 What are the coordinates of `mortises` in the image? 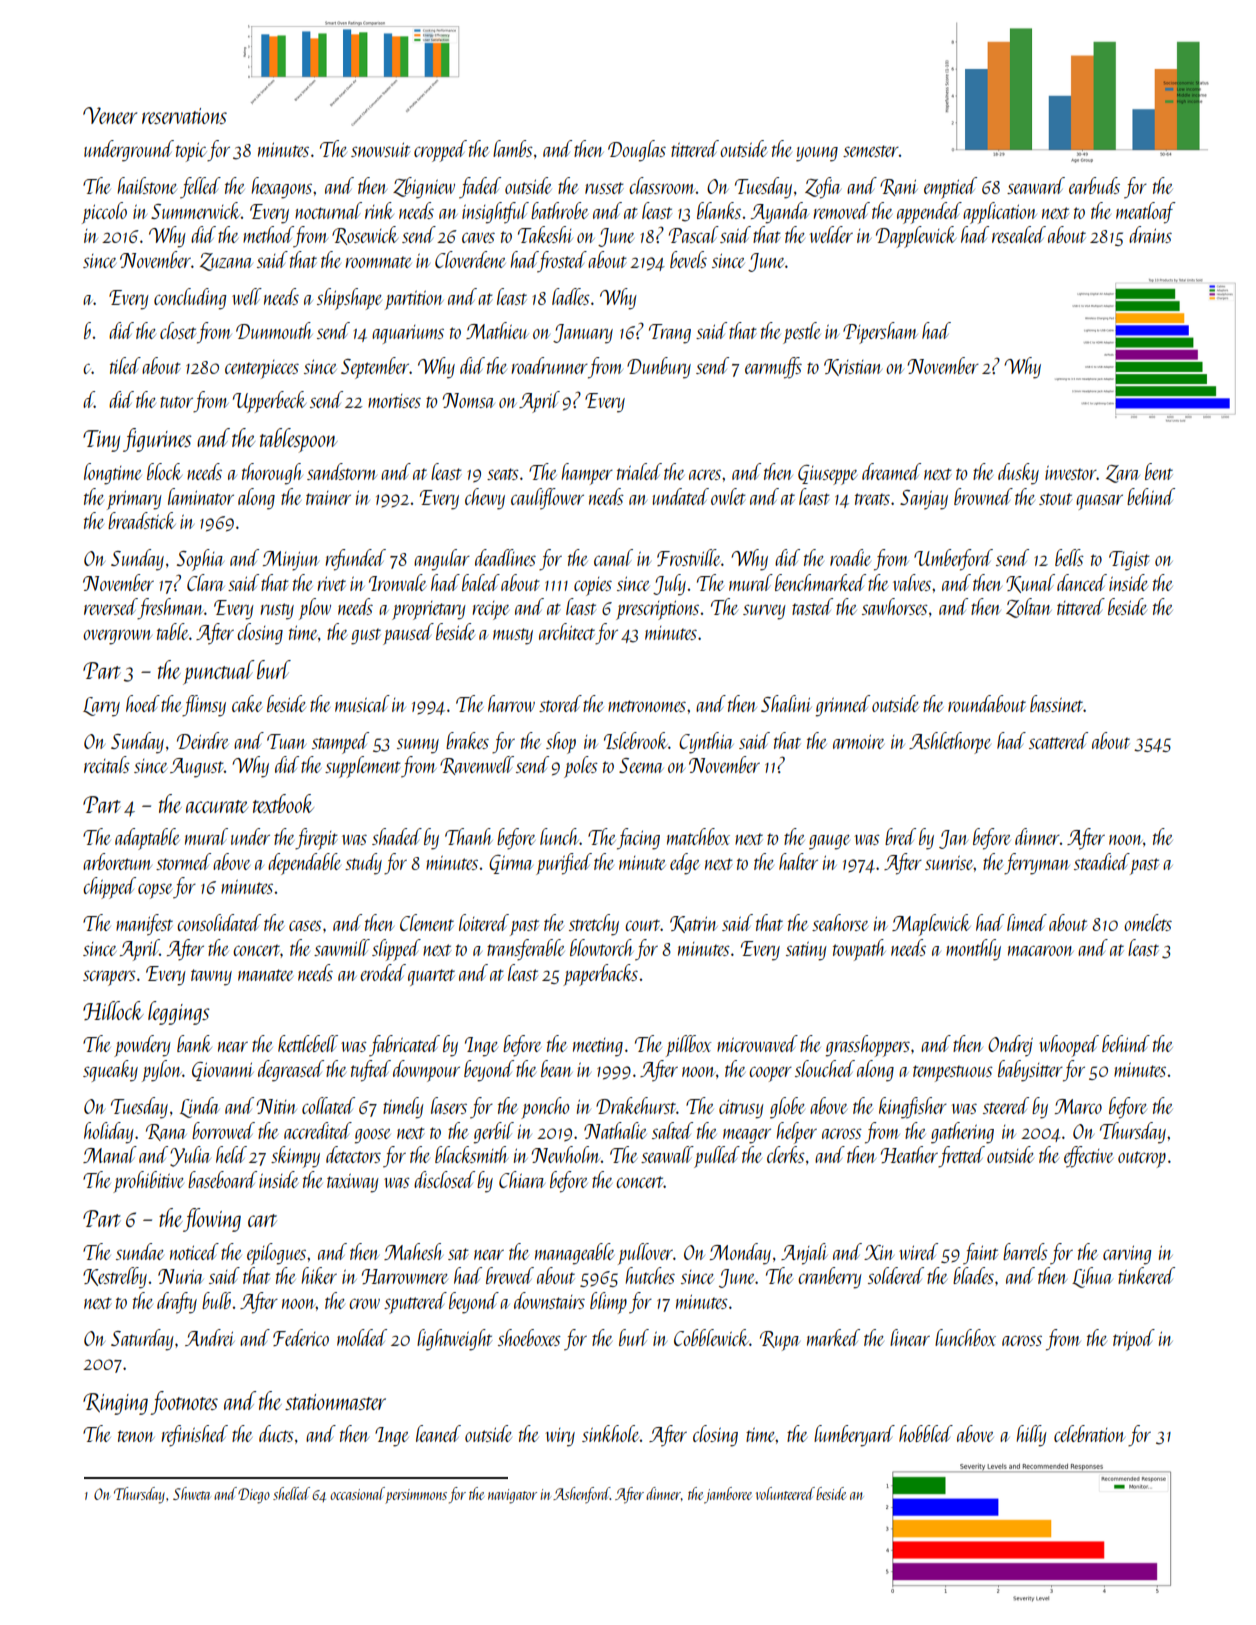 It's located at (394, 401).
